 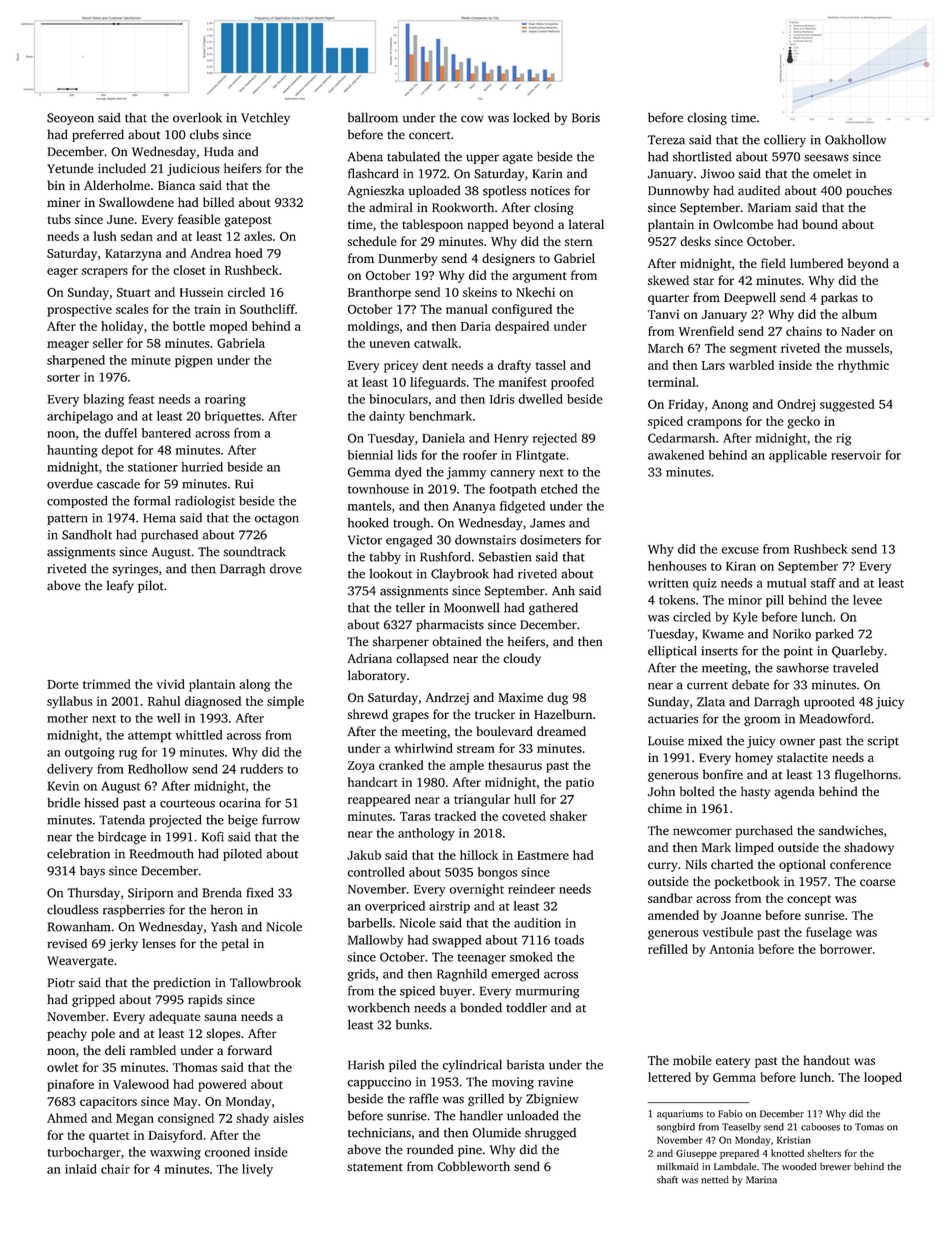 What do you see at coordinates (550, 1133) in the screenshot?
I see `shrugged` at bounding box center [550, 1133].
